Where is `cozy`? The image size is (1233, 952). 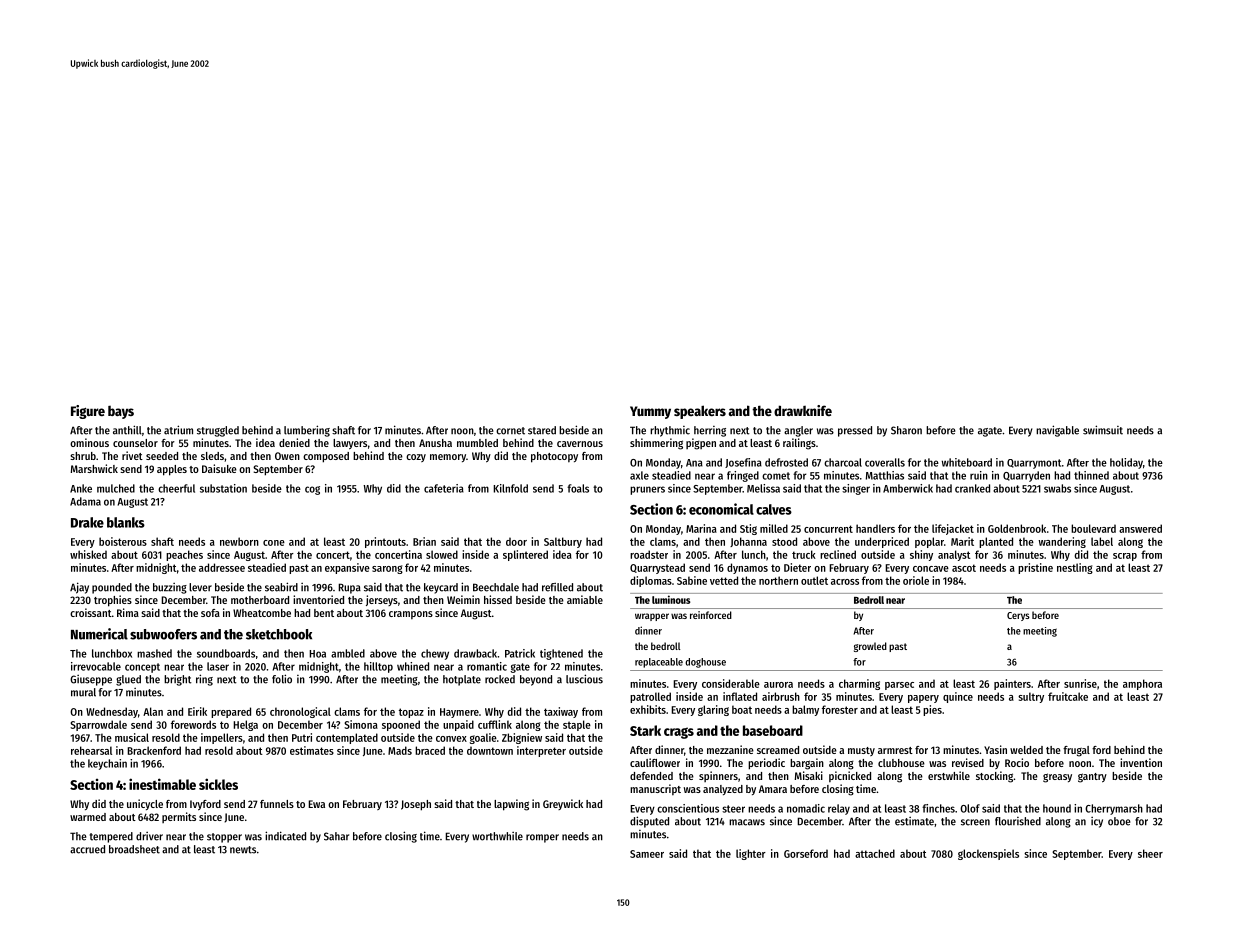 cozy is located at coordinates (416, 458).
